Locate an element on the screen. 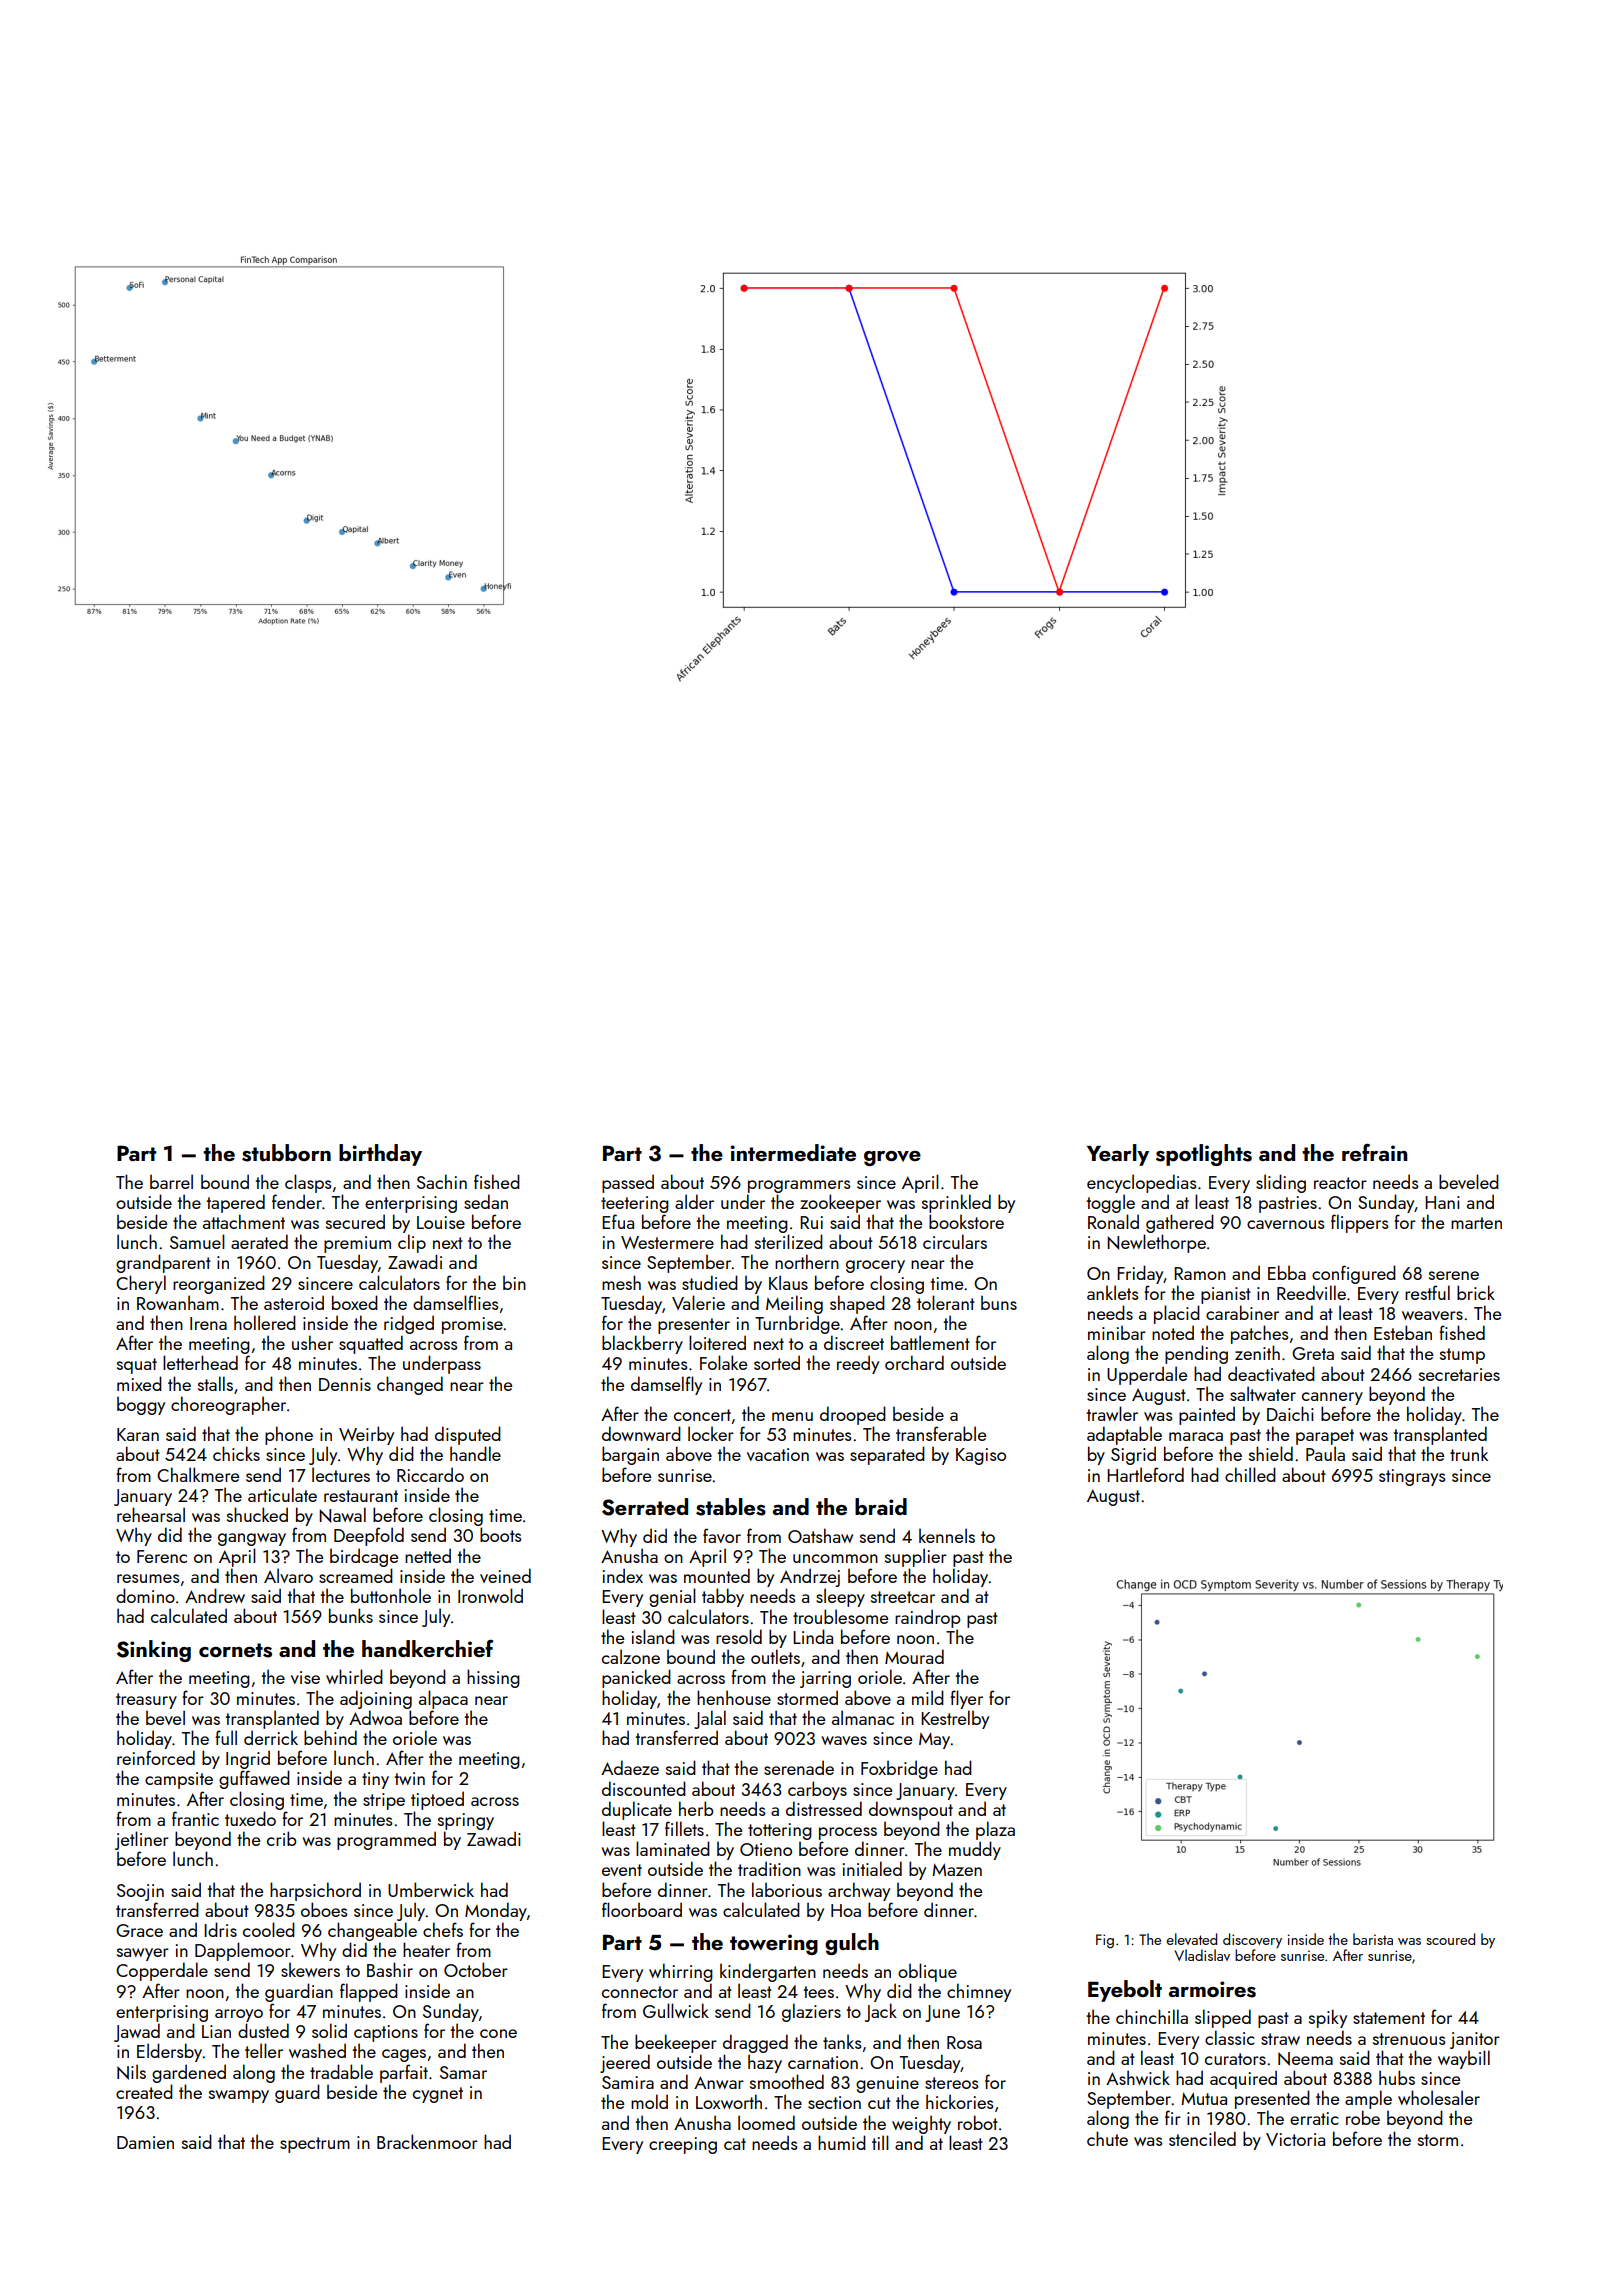 The height and width of the screenshot is (2292, 1620). trunk is located at coordinates (1469, 1453).
